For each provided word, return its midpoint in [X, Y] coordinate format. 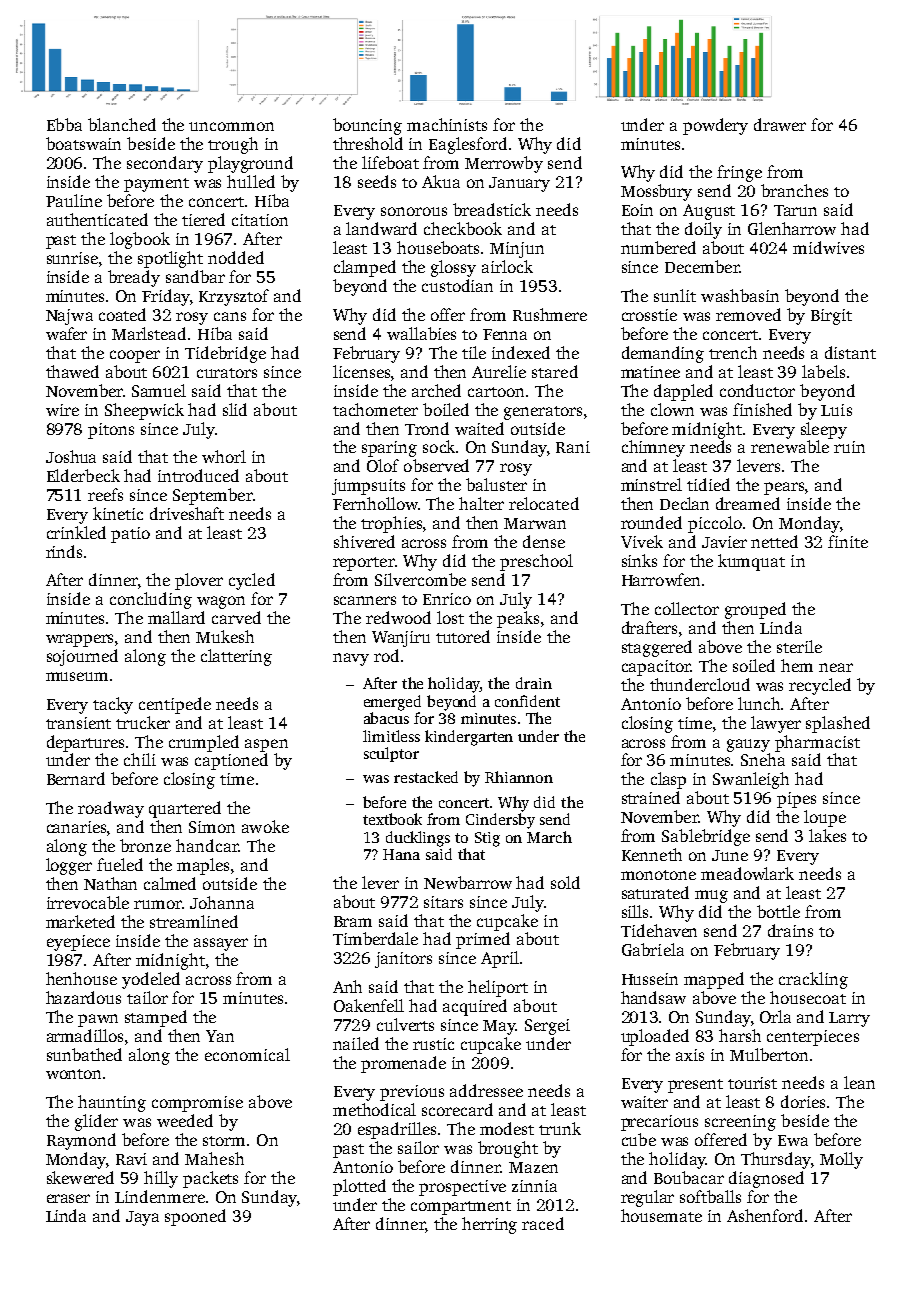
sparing [389, 449]
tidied [708, 484]
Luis [836, 410]
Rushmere [550, 314]
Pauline [74, 200]
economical [247, 1054]
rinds [64, 551]
